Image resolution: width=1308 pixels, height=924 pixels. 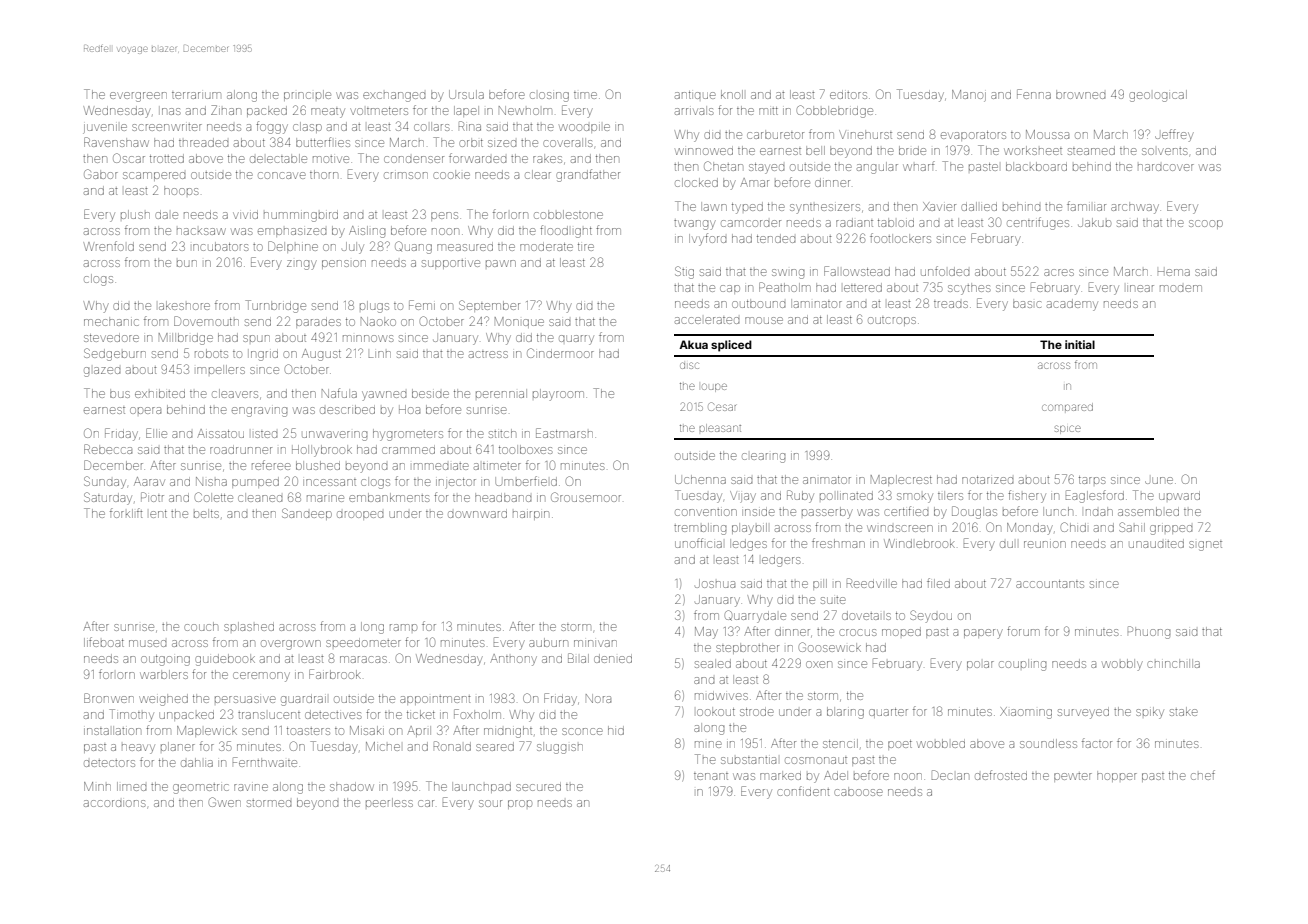 What do you see at coordinates (501, 263) in the image?
I see `pawn` at bounding box center [501, 263].
